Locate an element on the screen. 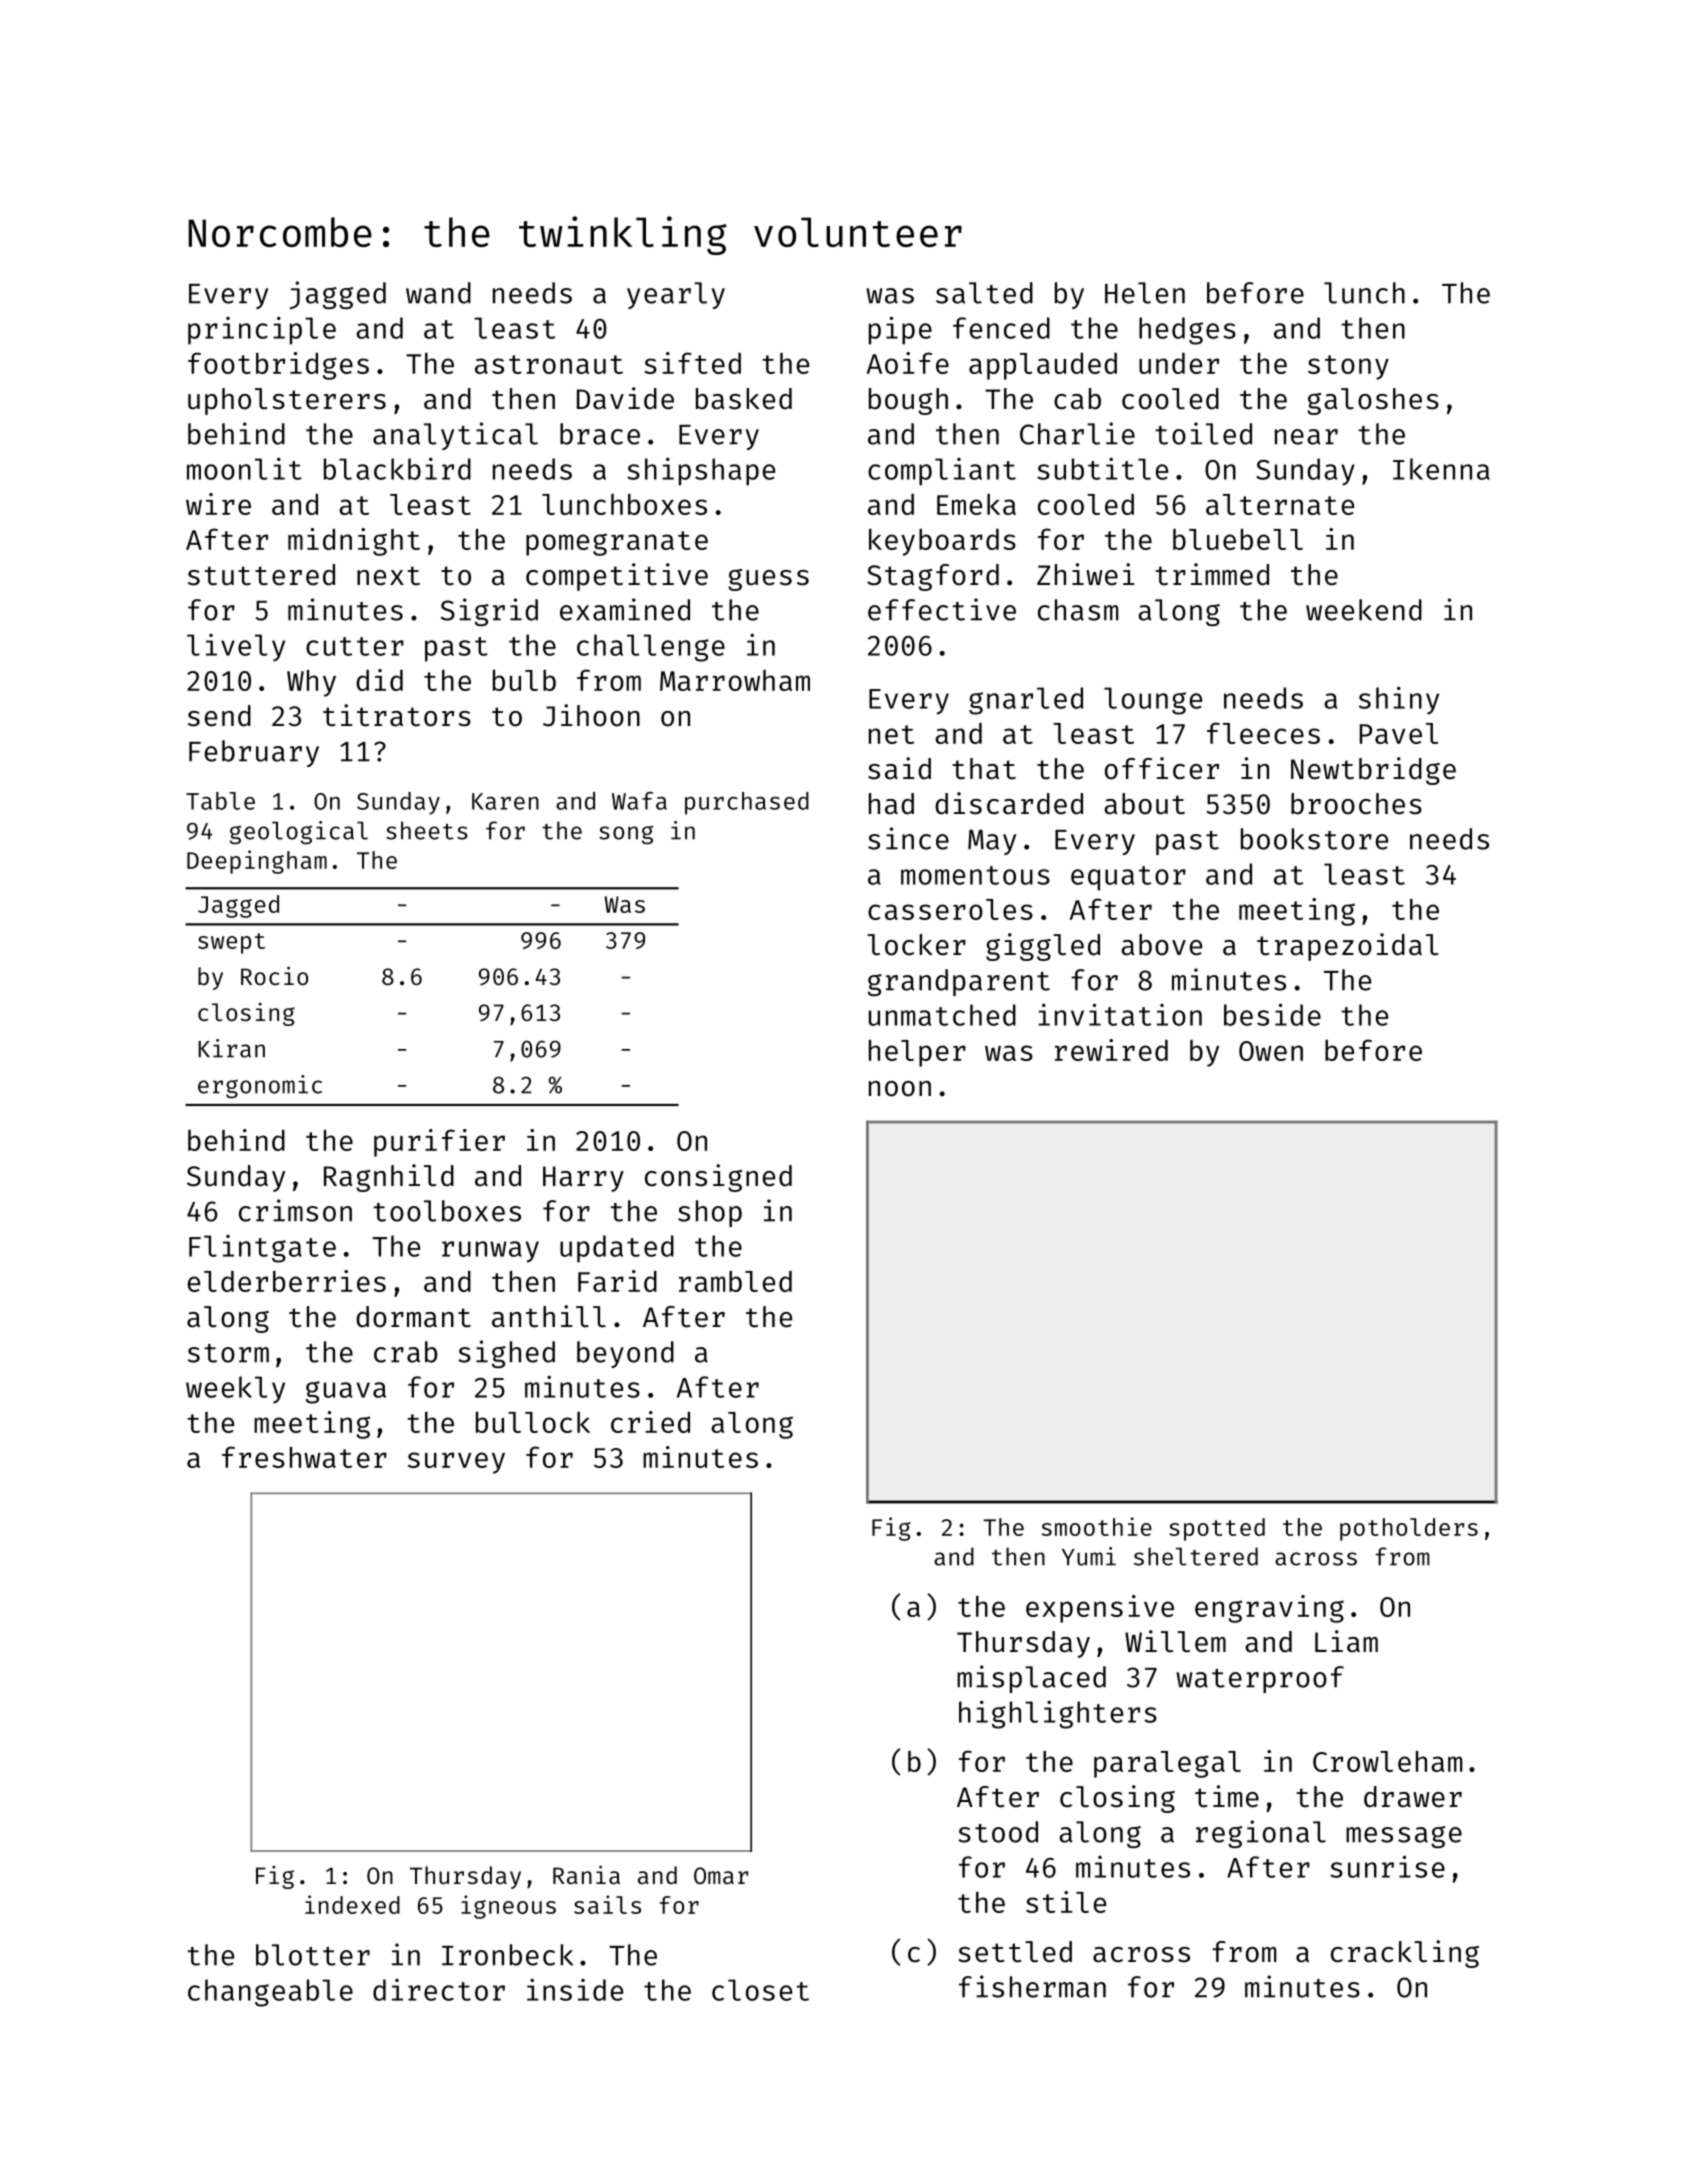  Owen is located at coordinates (1271, 1051).
